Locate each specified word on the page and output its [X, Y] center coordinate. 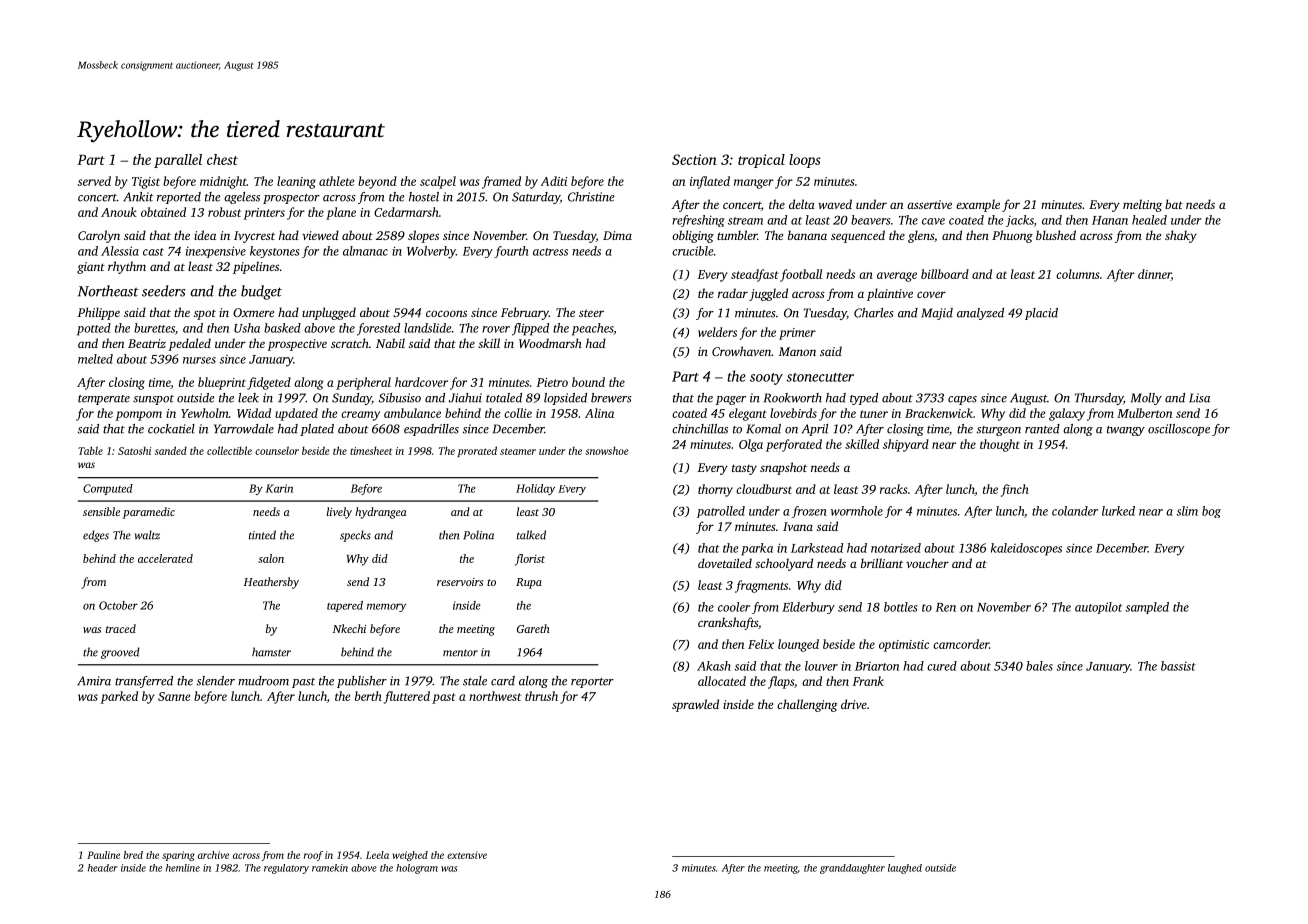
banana [807, 235]
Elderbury [808, 608]
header [103, 868]
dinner [1154, 275]
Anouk [119, 212]
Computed [108, 489]
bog [1211, 512]
